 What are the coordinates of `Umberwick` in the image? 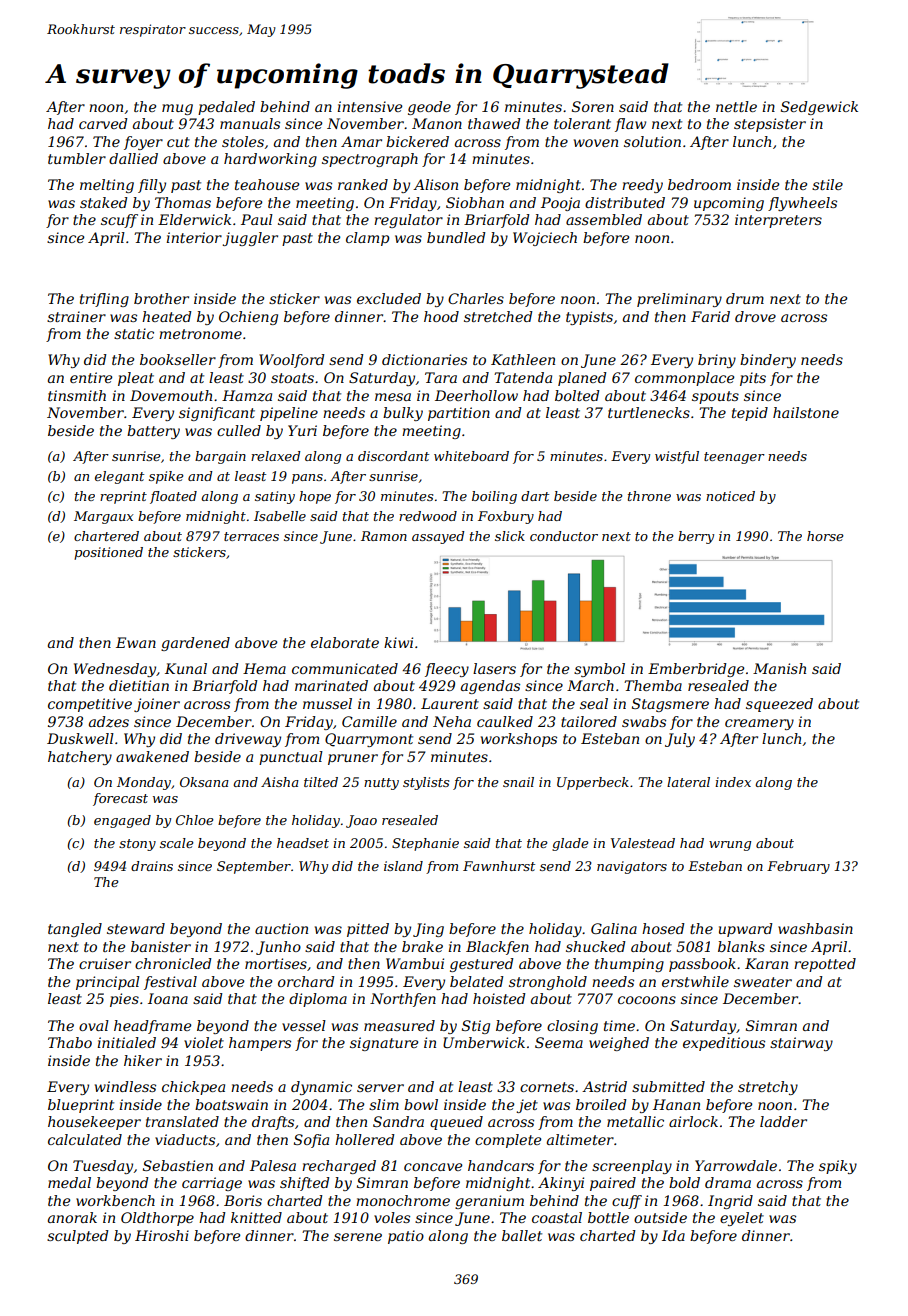 It's located at (484, 1042).
